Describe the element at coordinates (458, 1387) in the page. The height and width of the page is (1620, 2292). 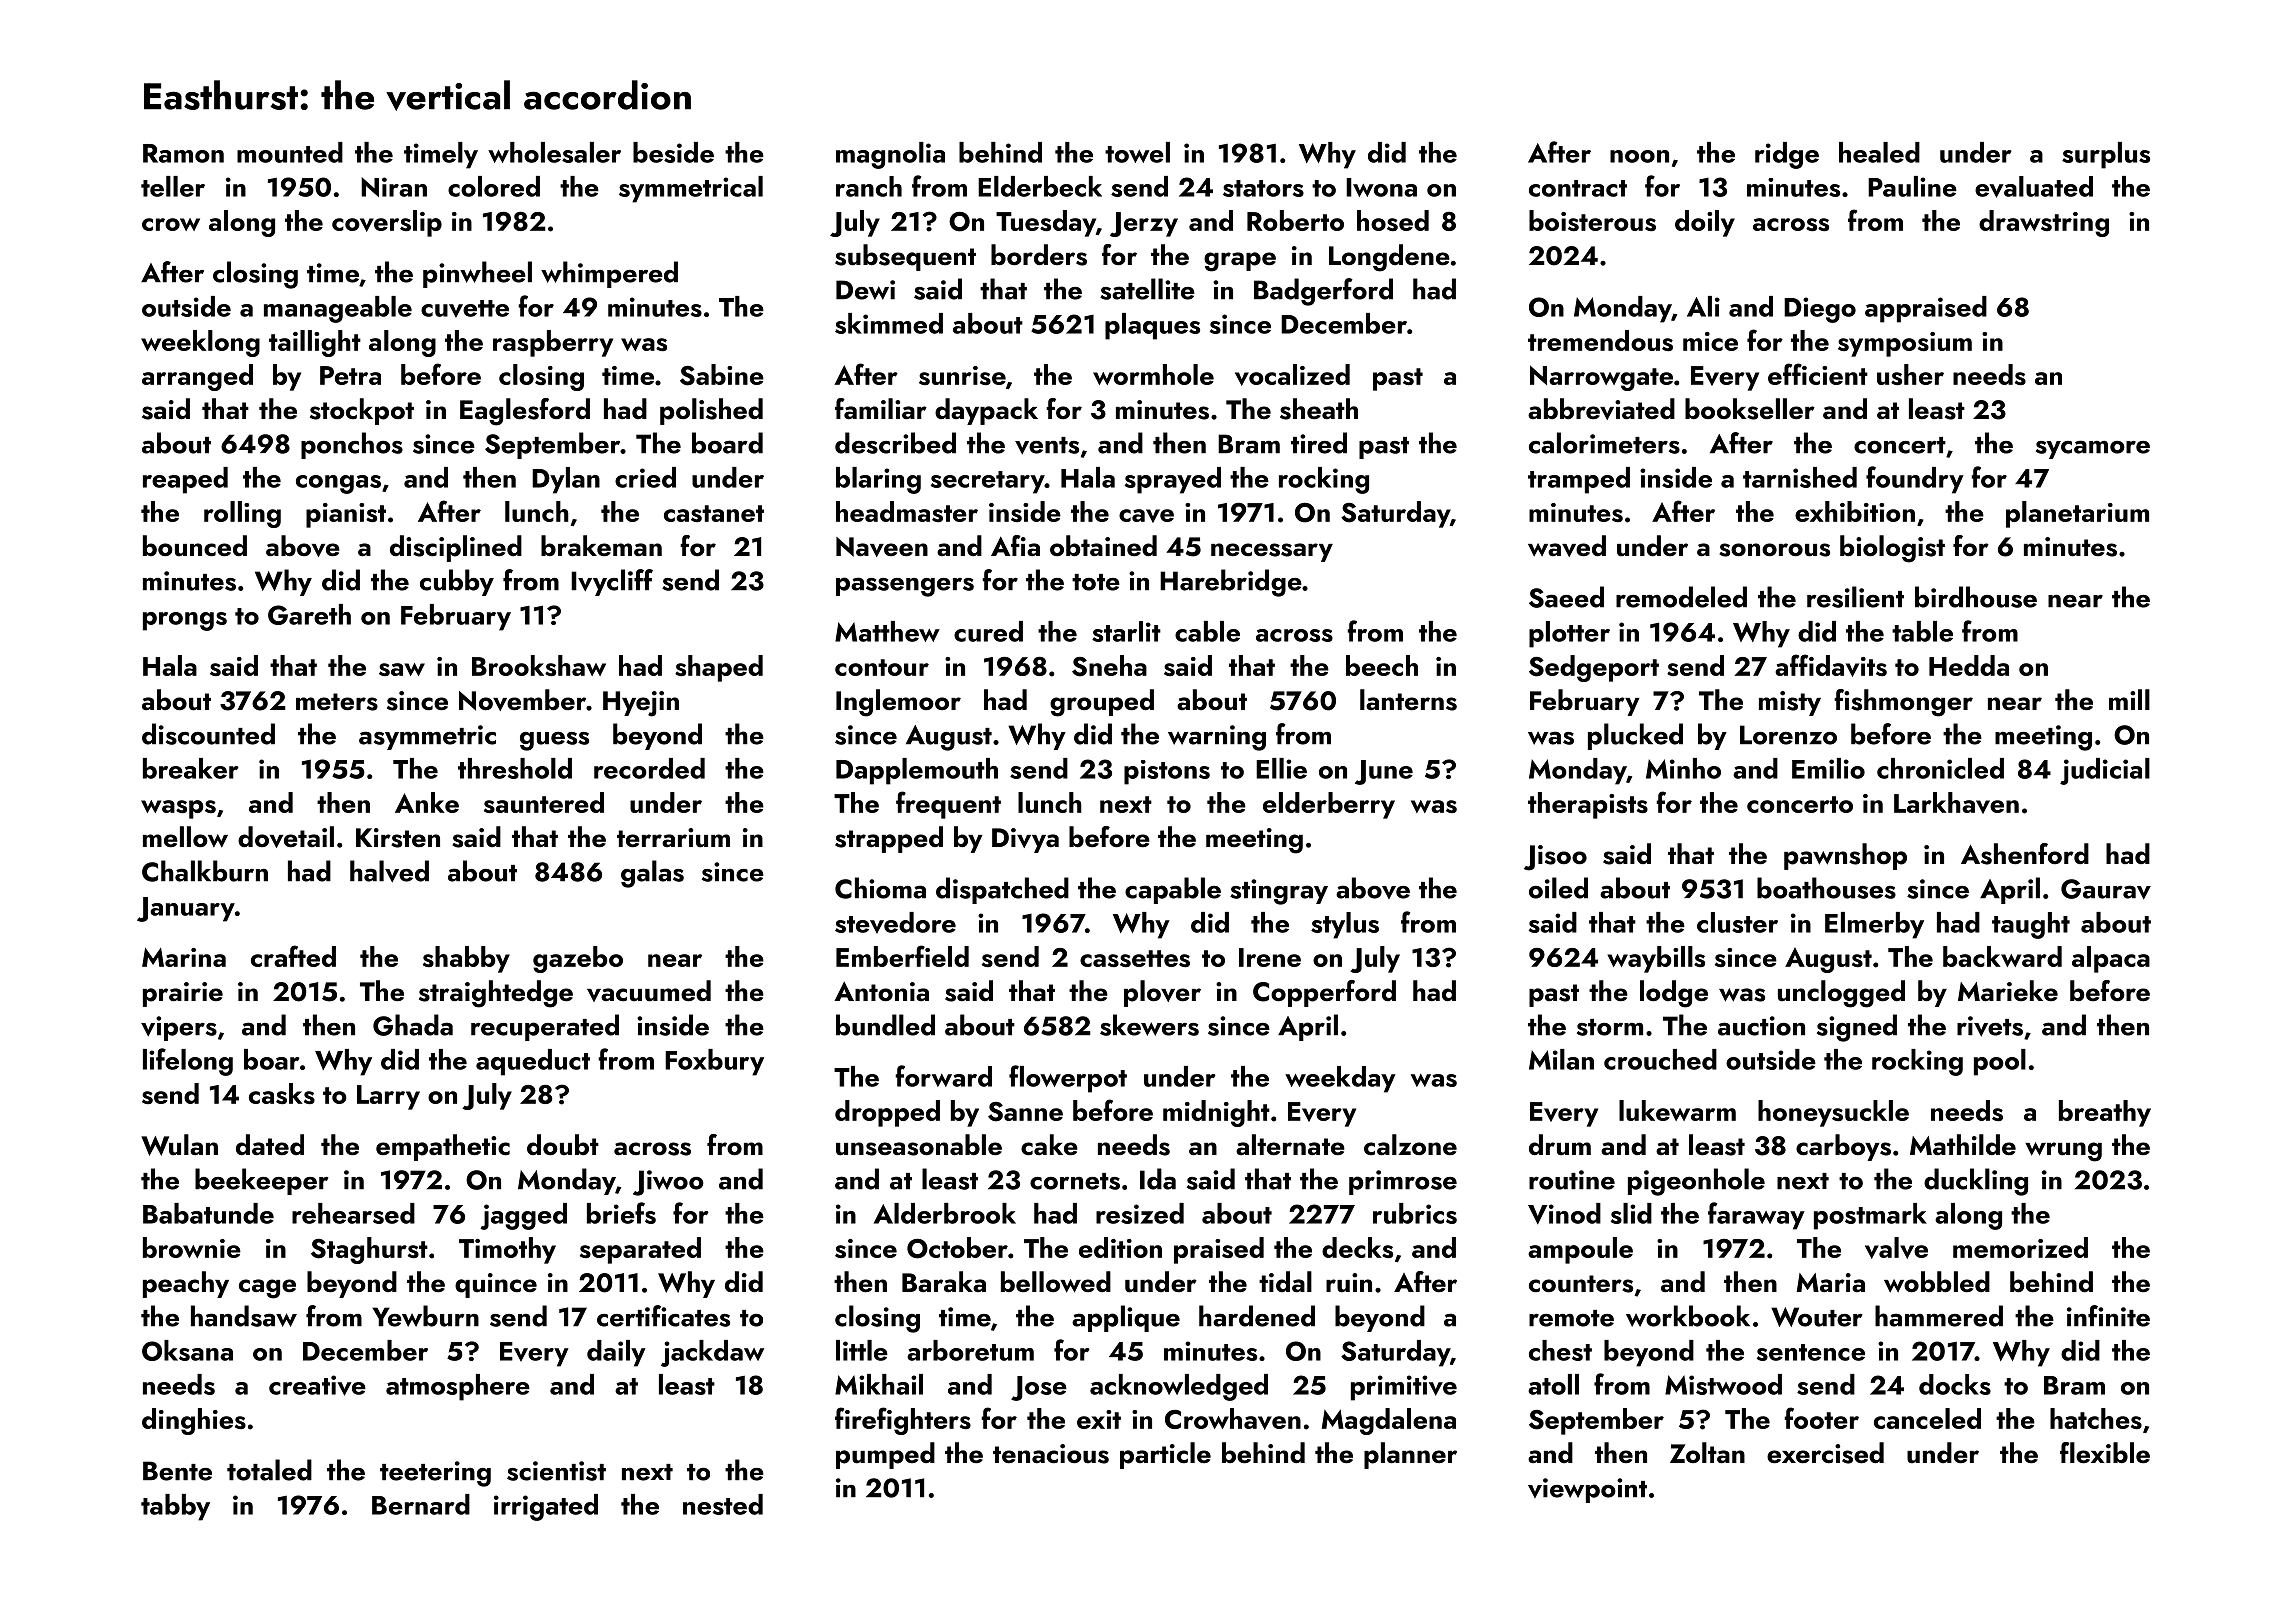
I see `atmosphere` at that location.
